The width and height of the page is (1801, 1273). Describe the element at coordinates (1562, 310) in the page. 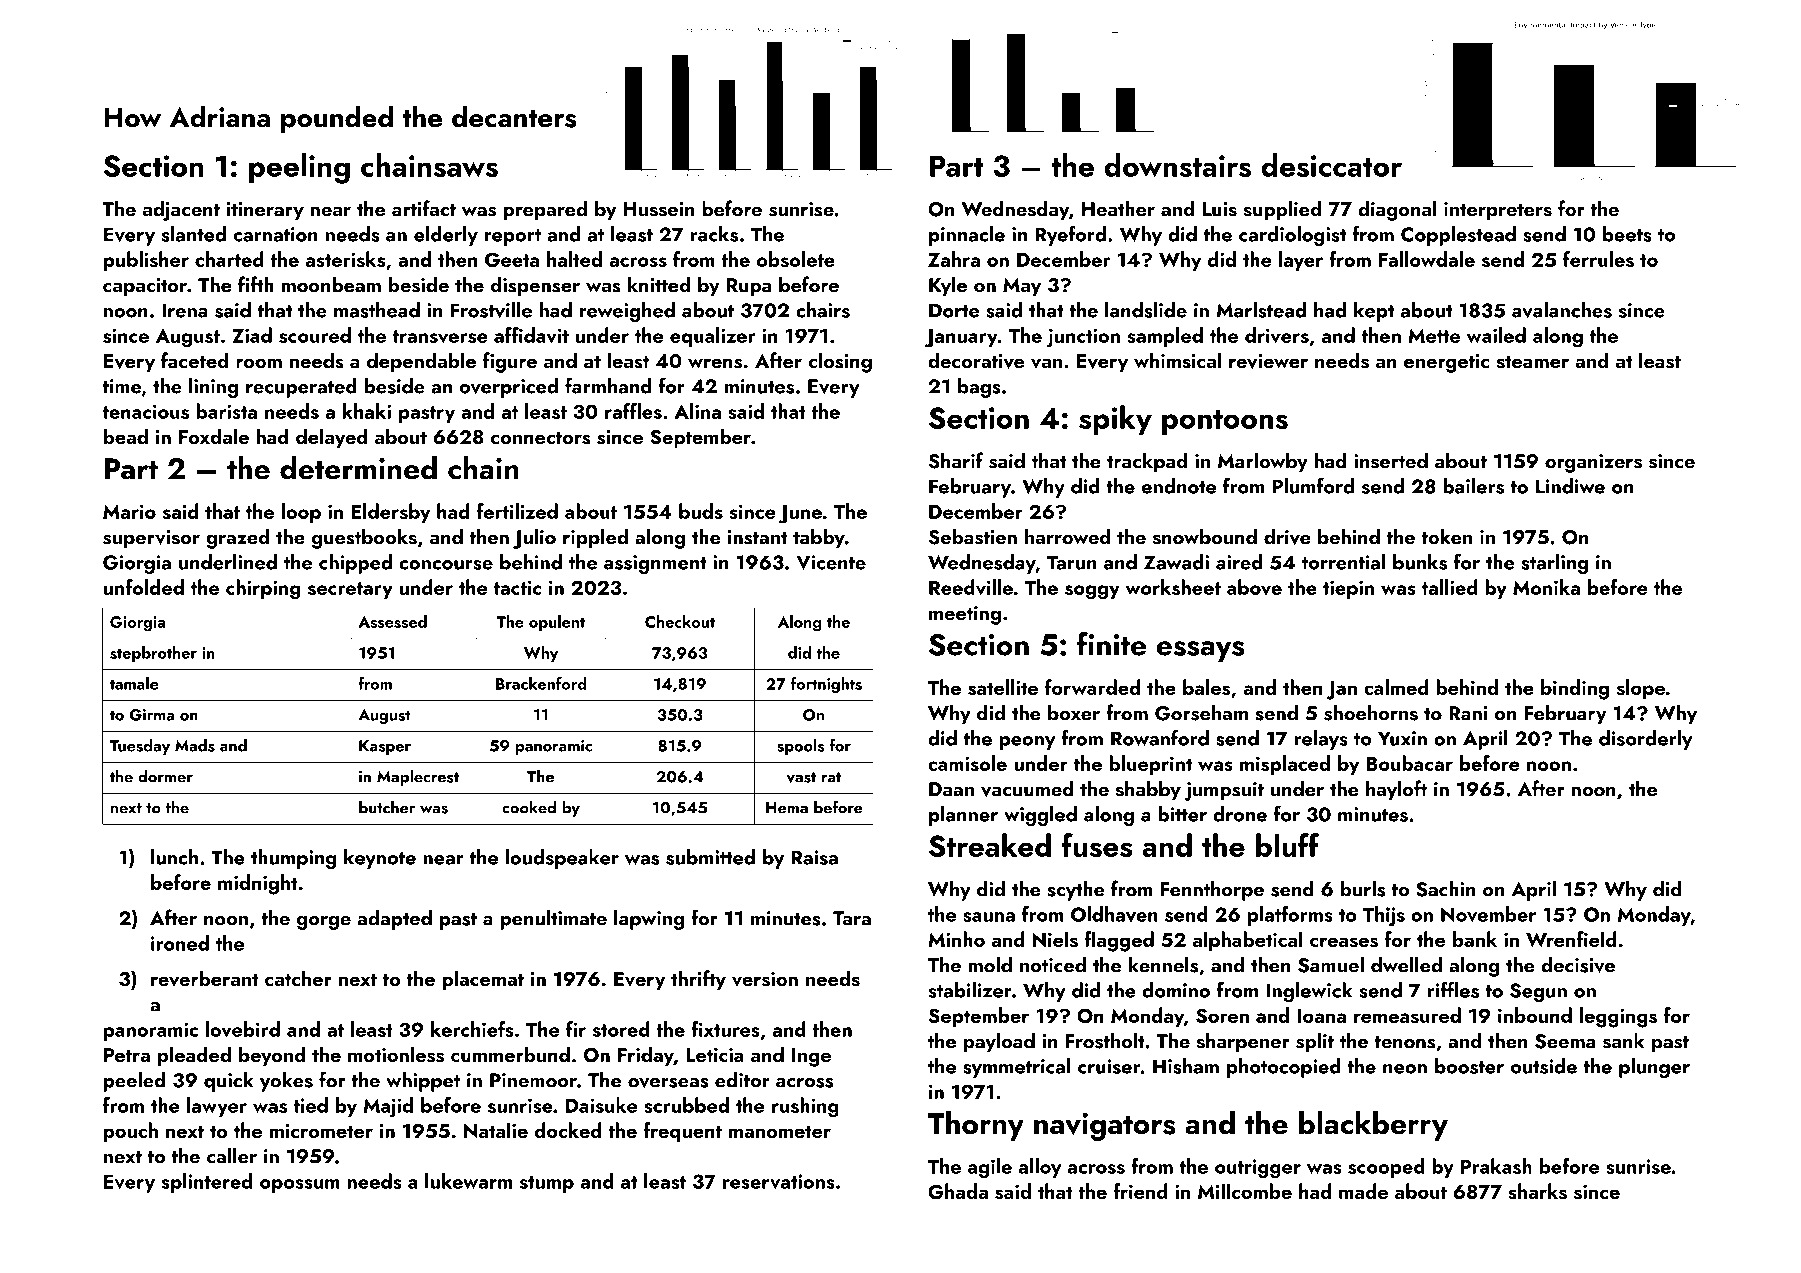

I see `avalanches` at that location.
